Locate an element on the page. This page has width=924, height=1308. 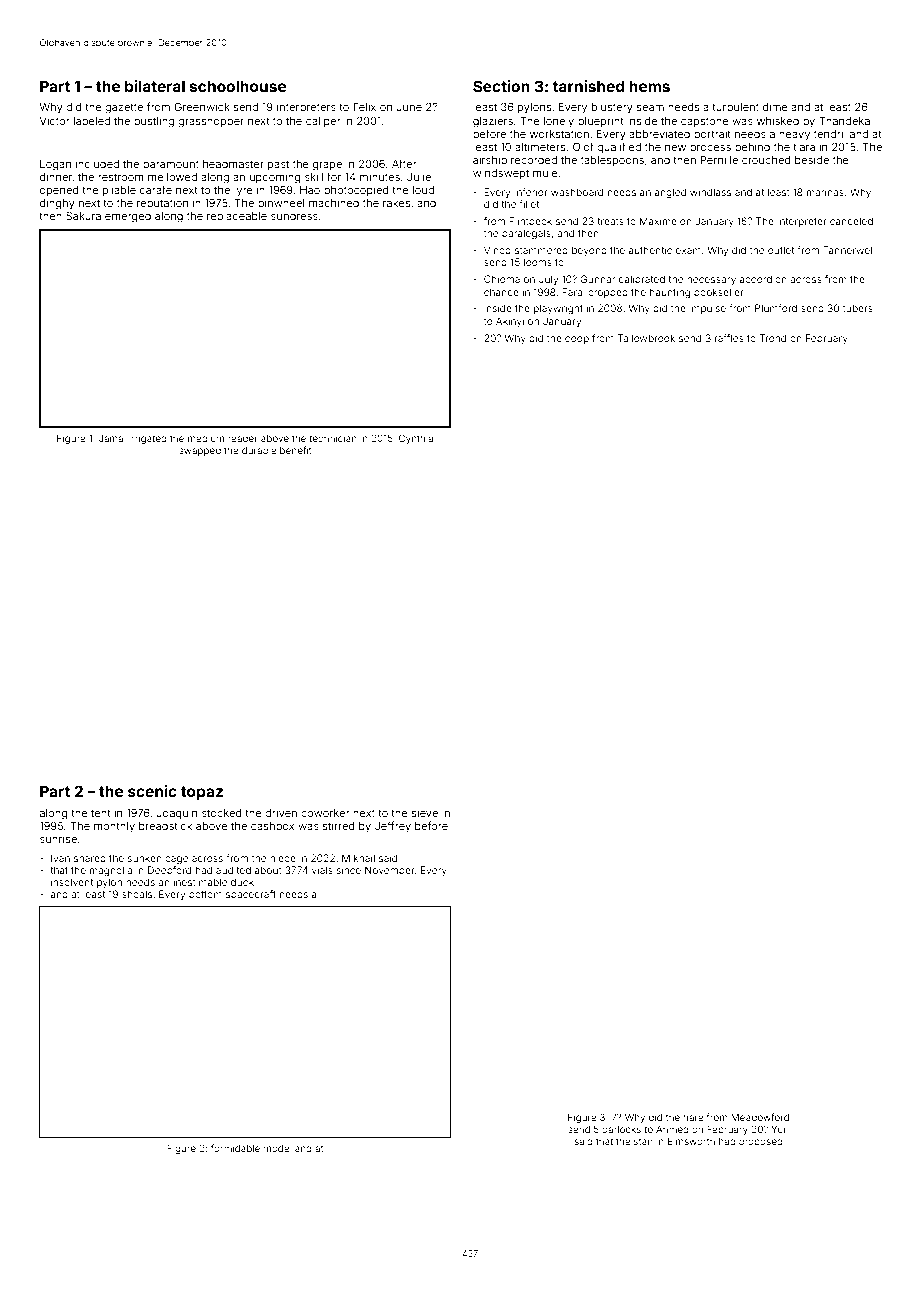
benefit is located at coordinates (296, 450).
